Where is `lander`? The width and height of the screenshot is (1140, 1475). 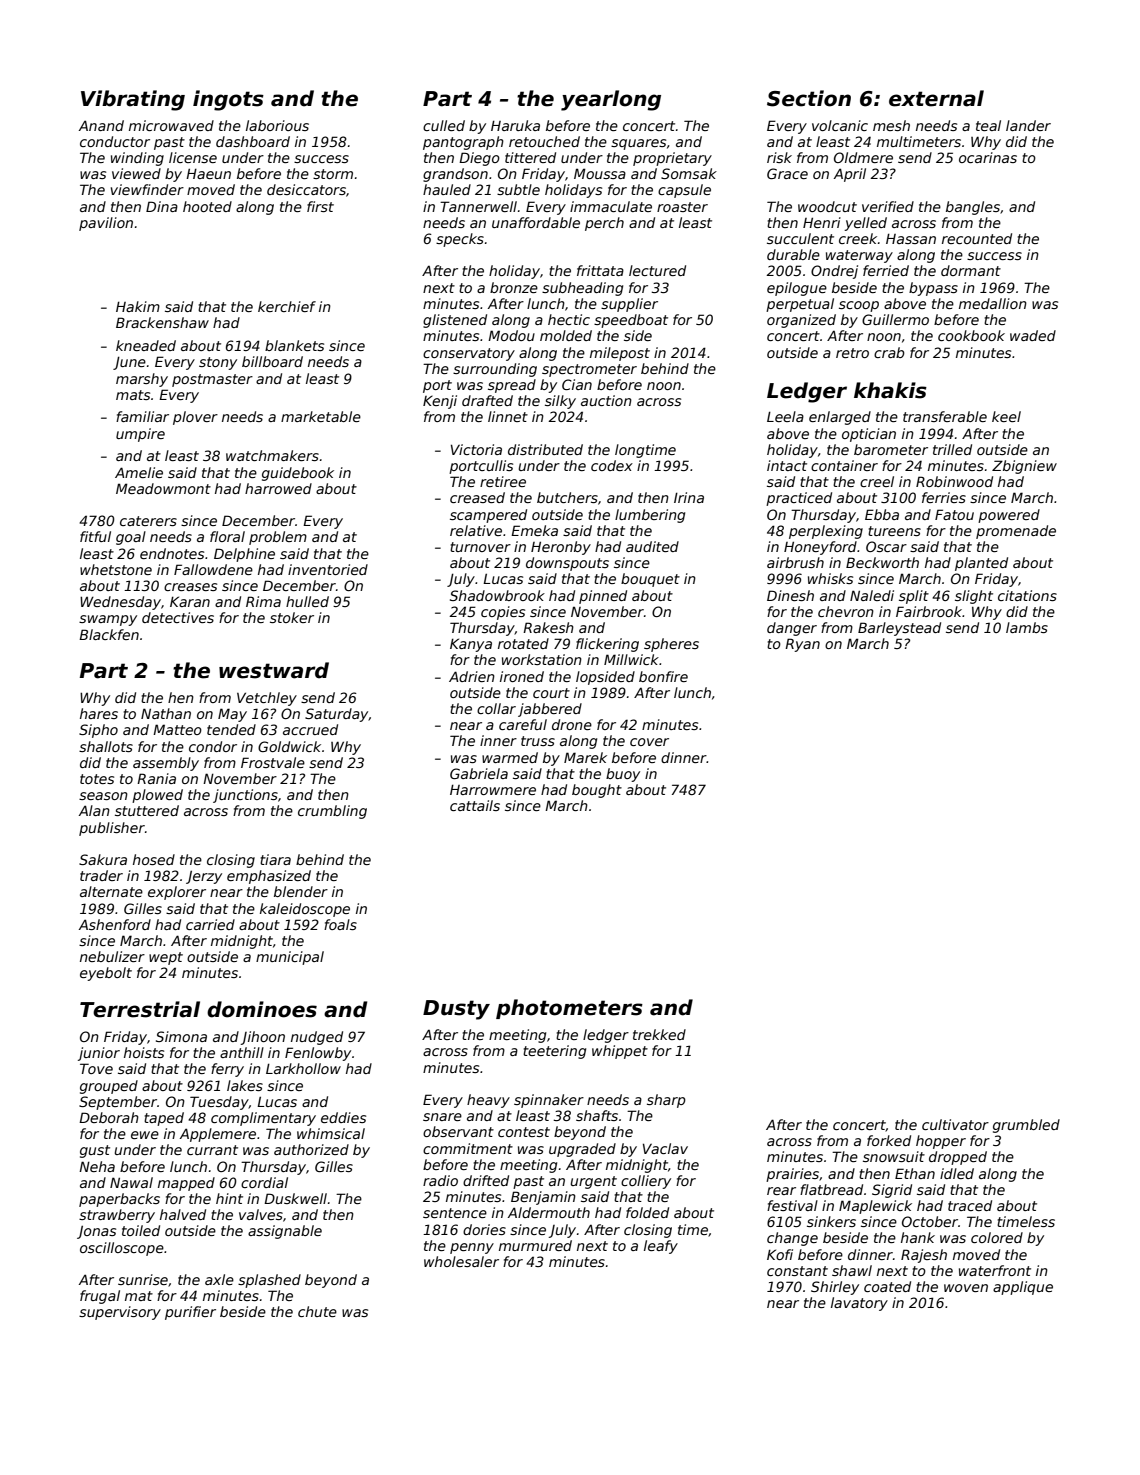
lander is located at coordinates (1028, 125).
